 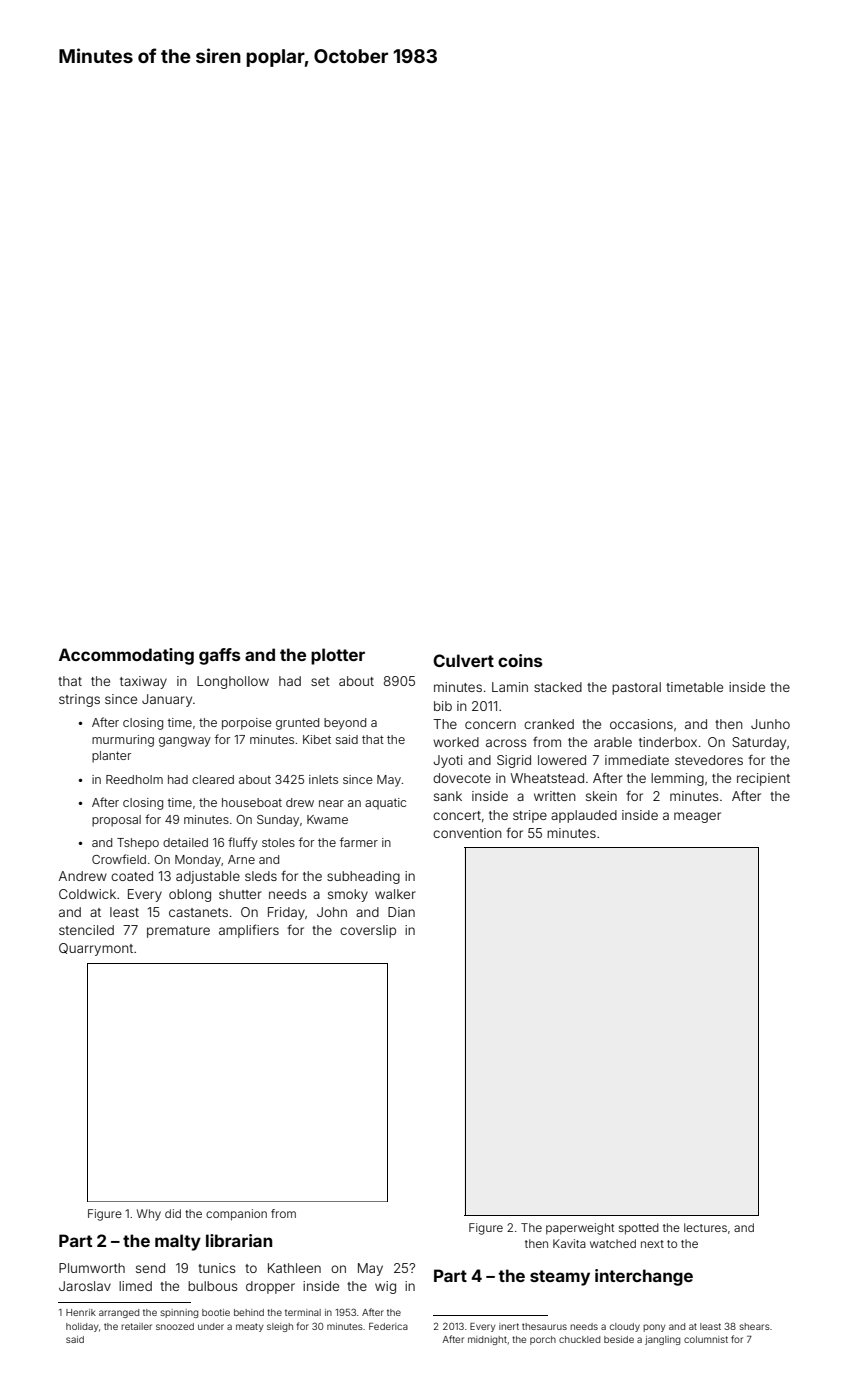 I want to click on lectures, so click(x=705, y=1227).
